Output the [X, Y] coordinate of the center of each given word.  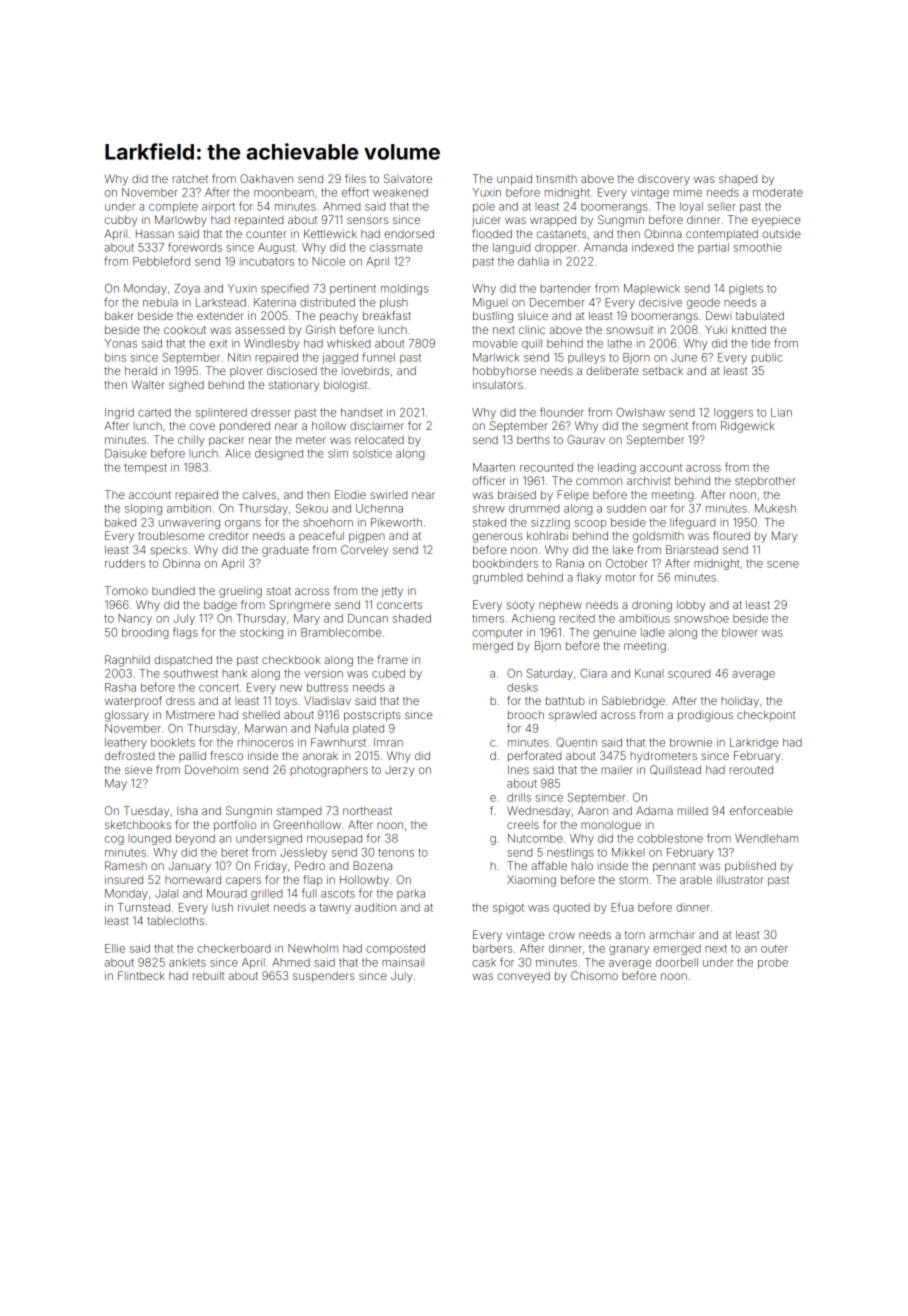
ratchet [190, 179]
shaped [738, 179]
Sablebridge [633, 702]
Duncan [368, 618]
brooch [526, 714]
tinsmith [556, 178]
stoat [279, 591]
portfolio [235, 825]
